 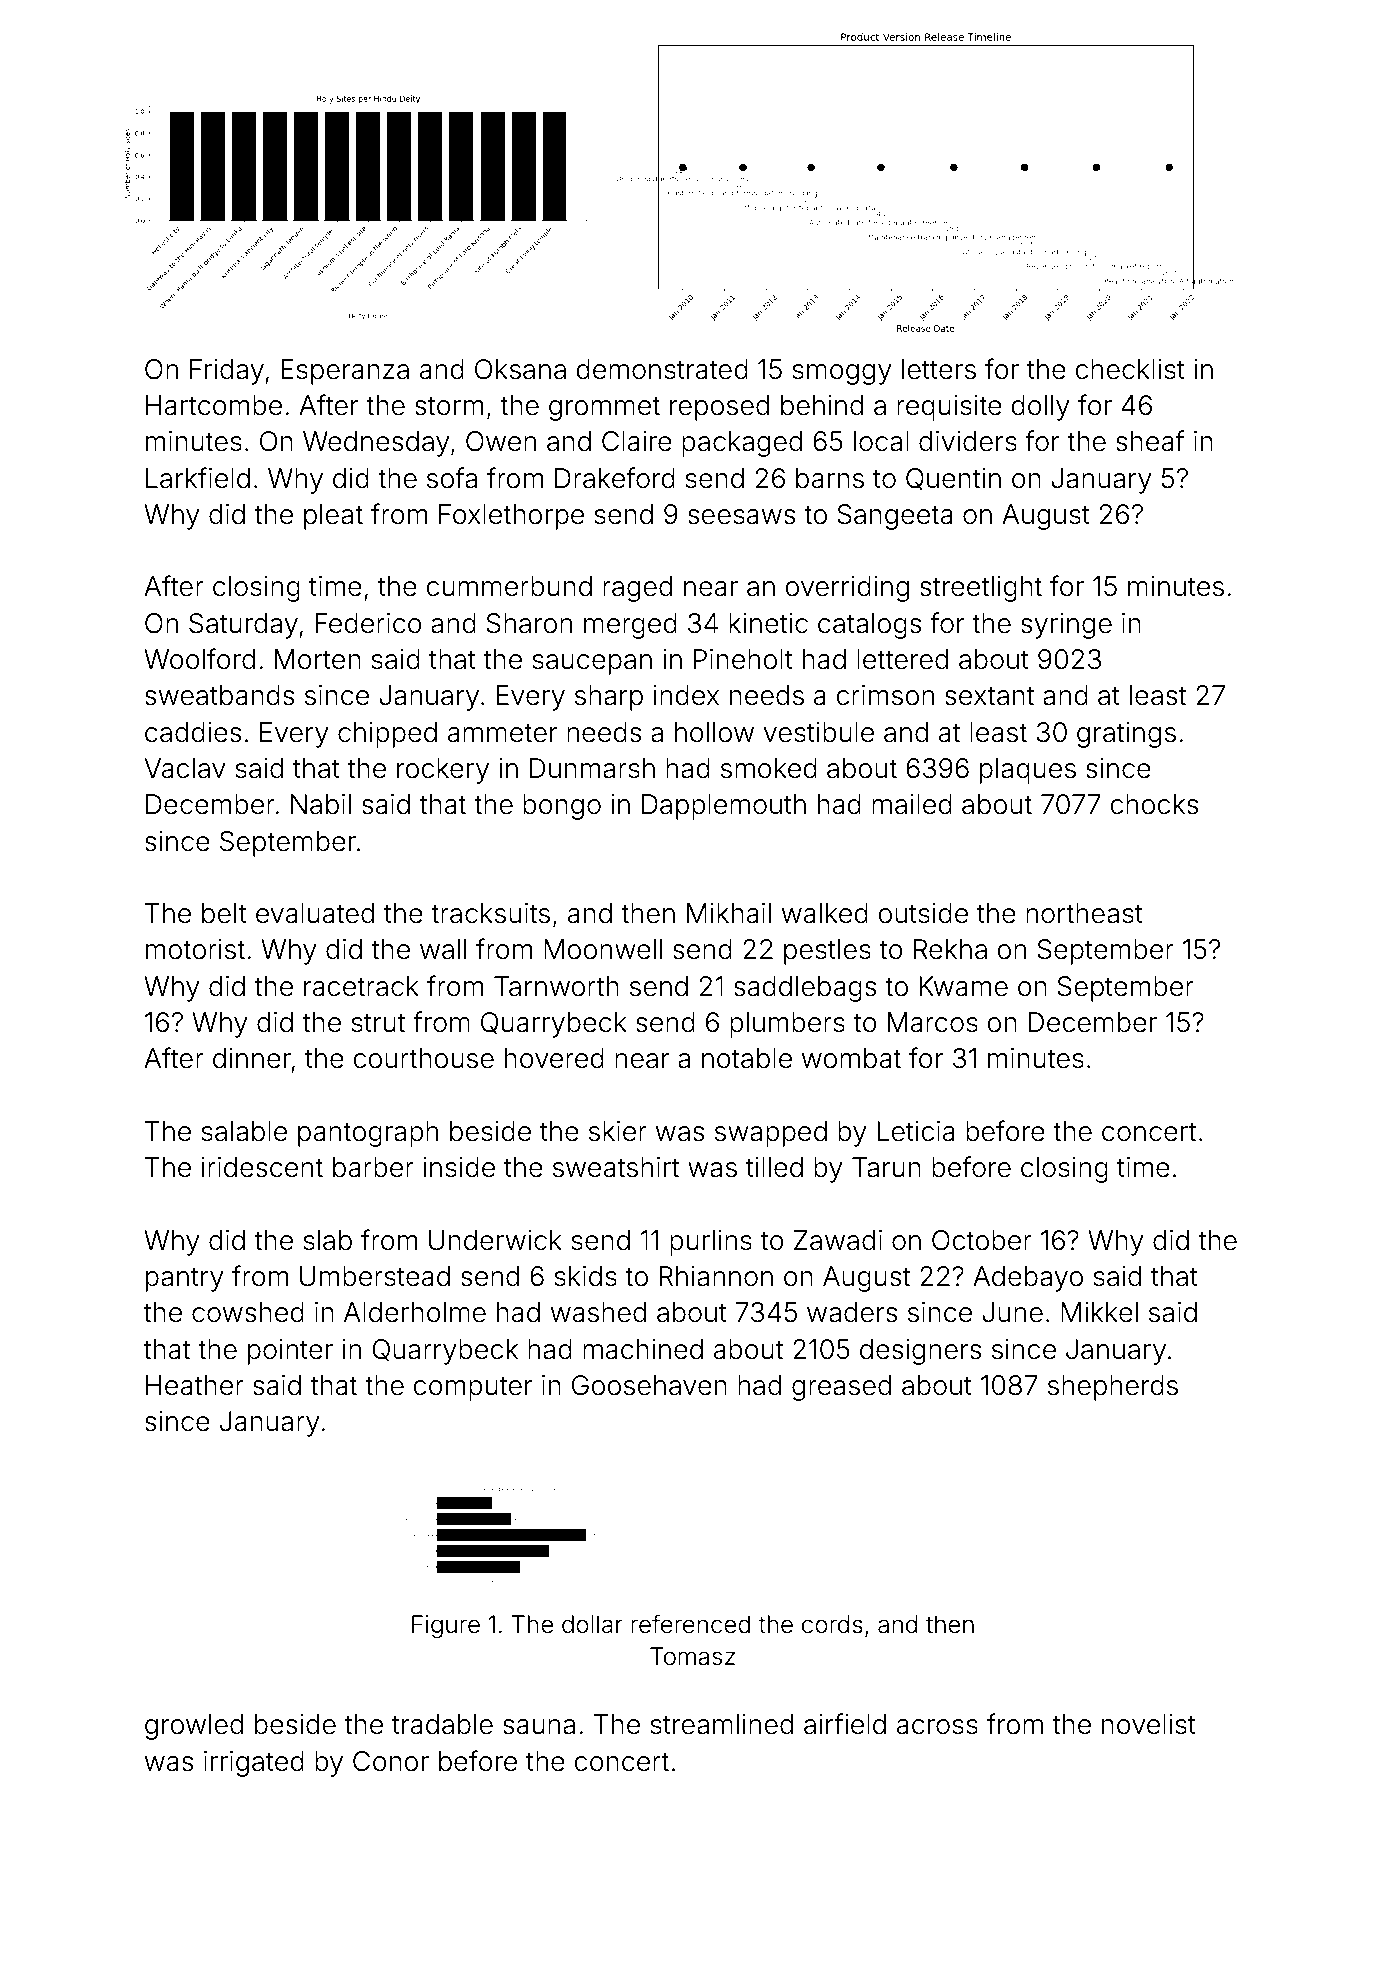 I want to click on Quentin, so click(x=953, y=479).
